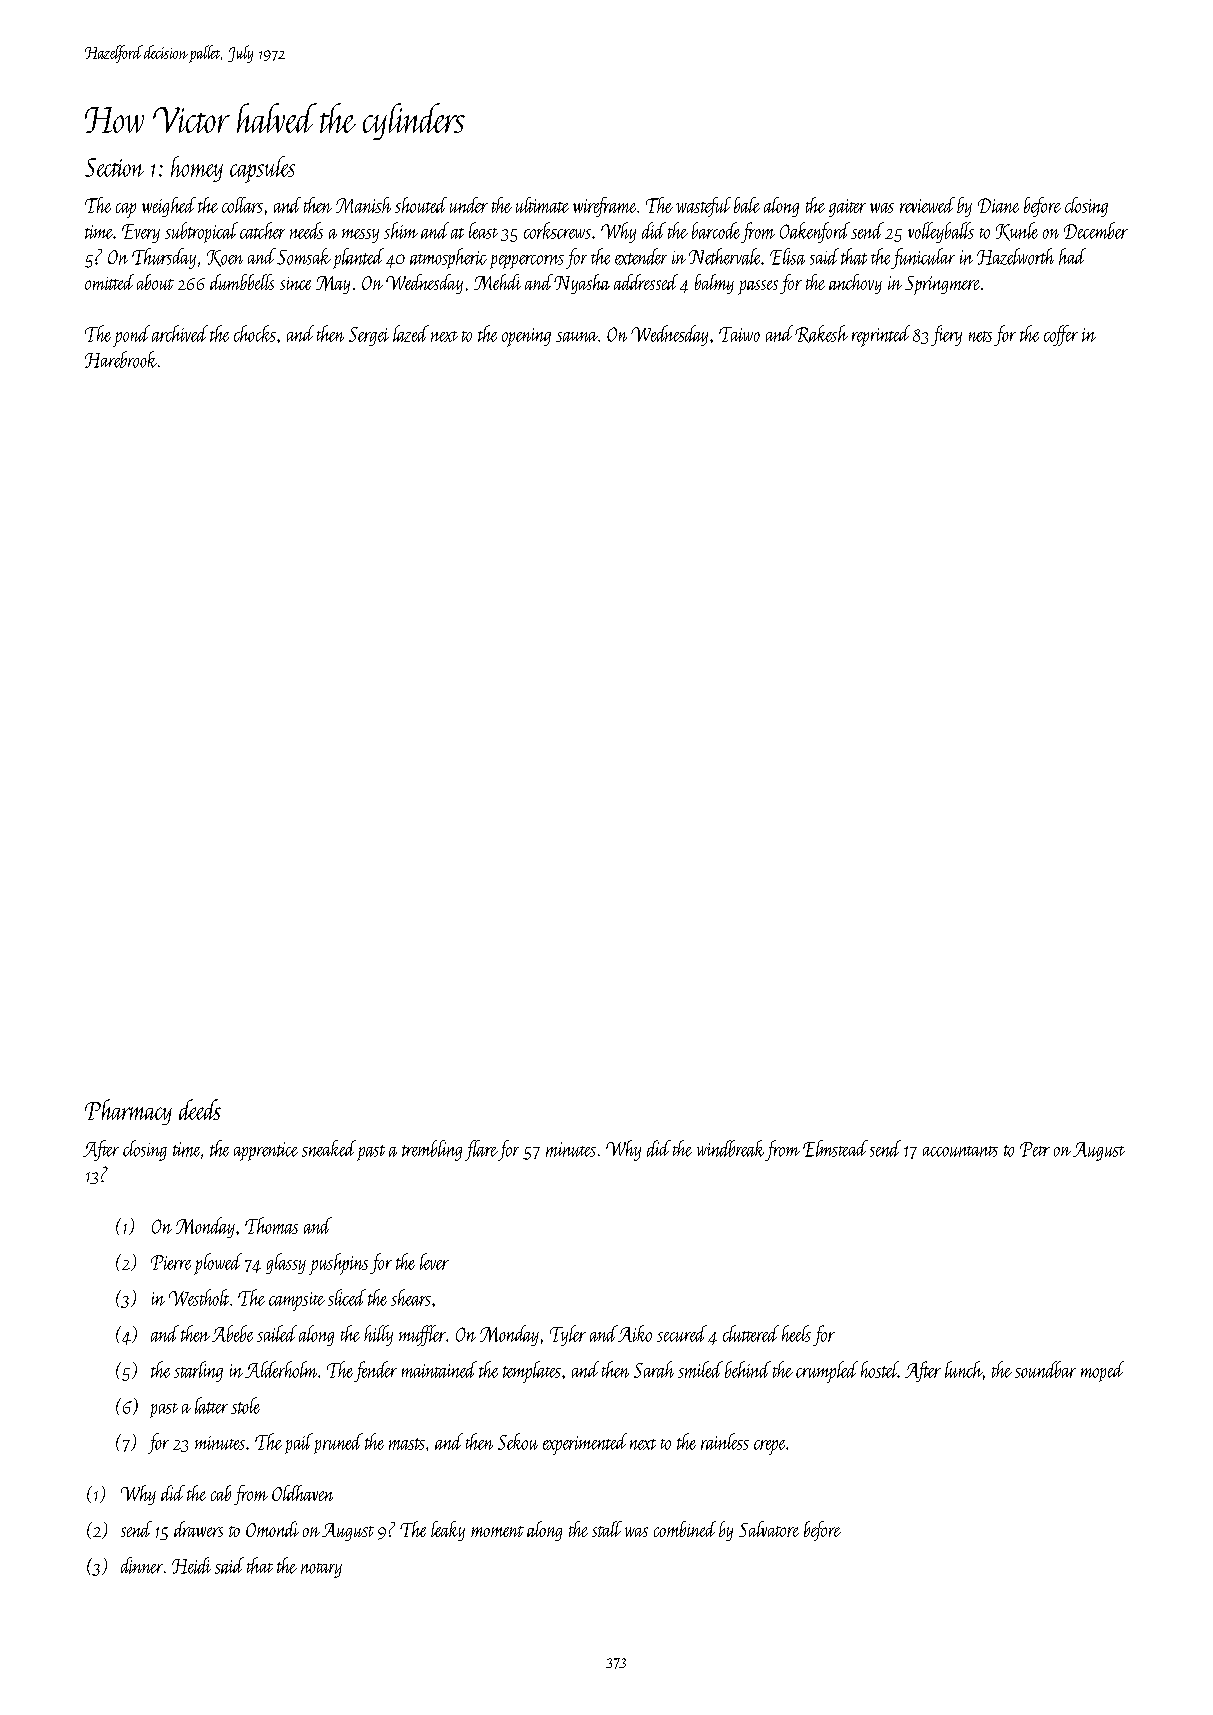 The image size is (1213, 1715). I want to click on opening, so click(526, 337).
